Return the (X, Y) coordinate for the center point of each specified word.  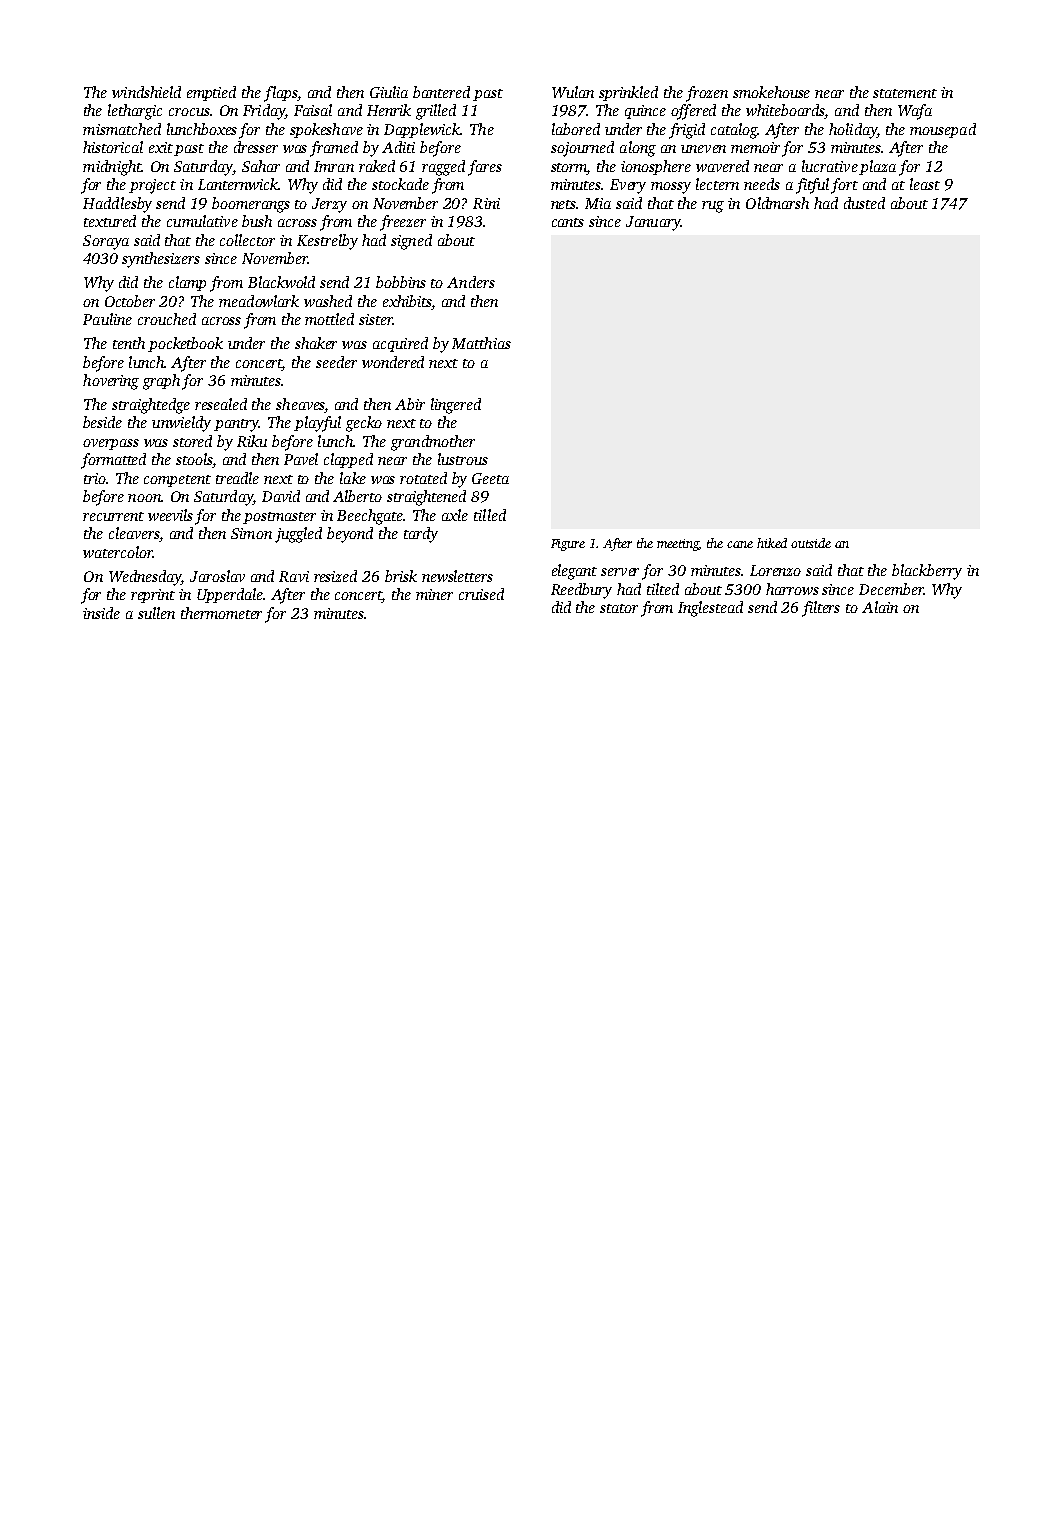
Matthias (481, 343)
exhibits (407, 301)
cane (740, 544)
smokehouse (771, 92)
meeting (678, 545)
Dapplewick (422, 130)
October (130, 301)
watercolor (118, 552)
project (152, 186)
